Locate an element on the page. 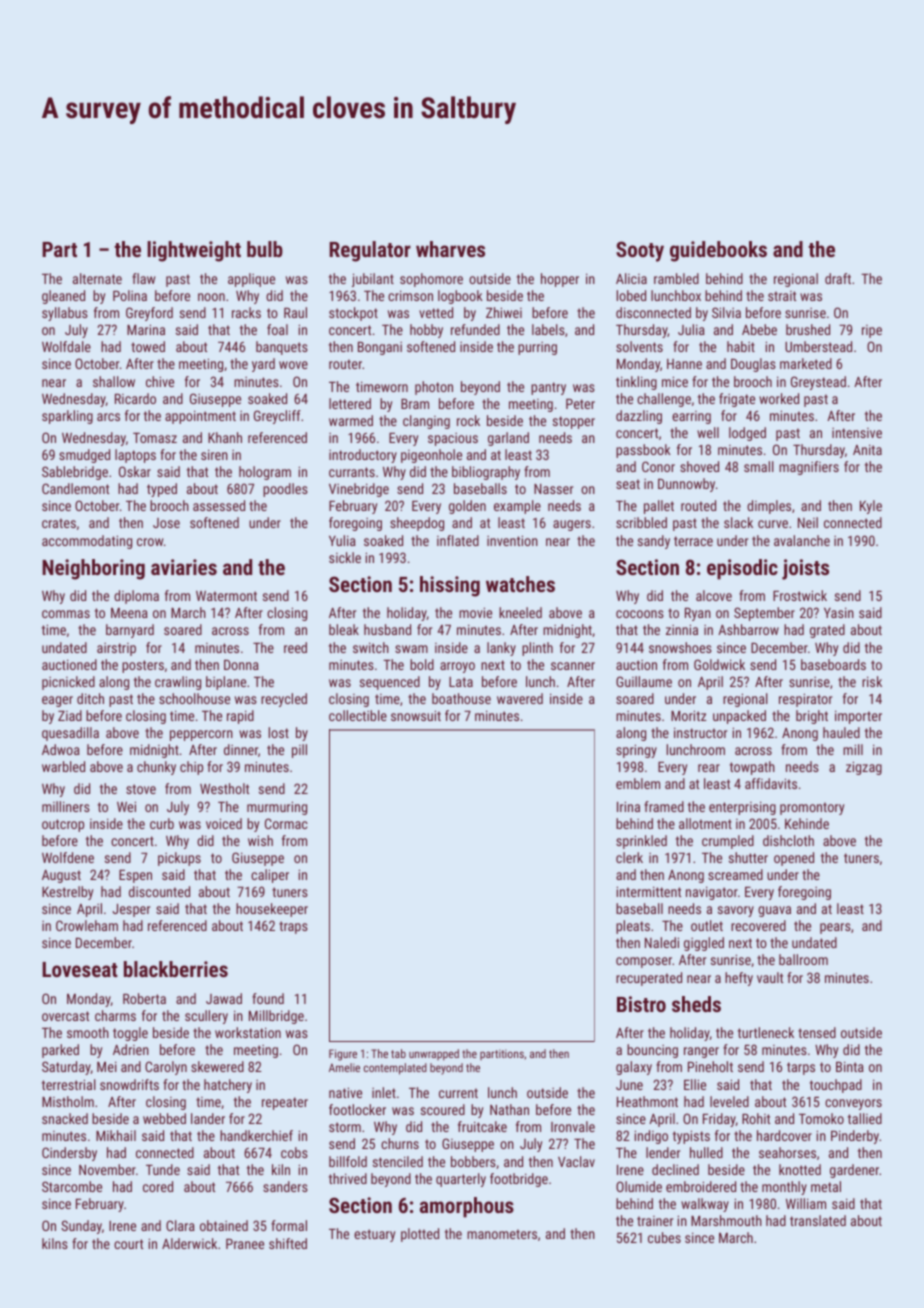 The height and width of the document is (1308, 924). strait is located at coordinates (782, 296).
